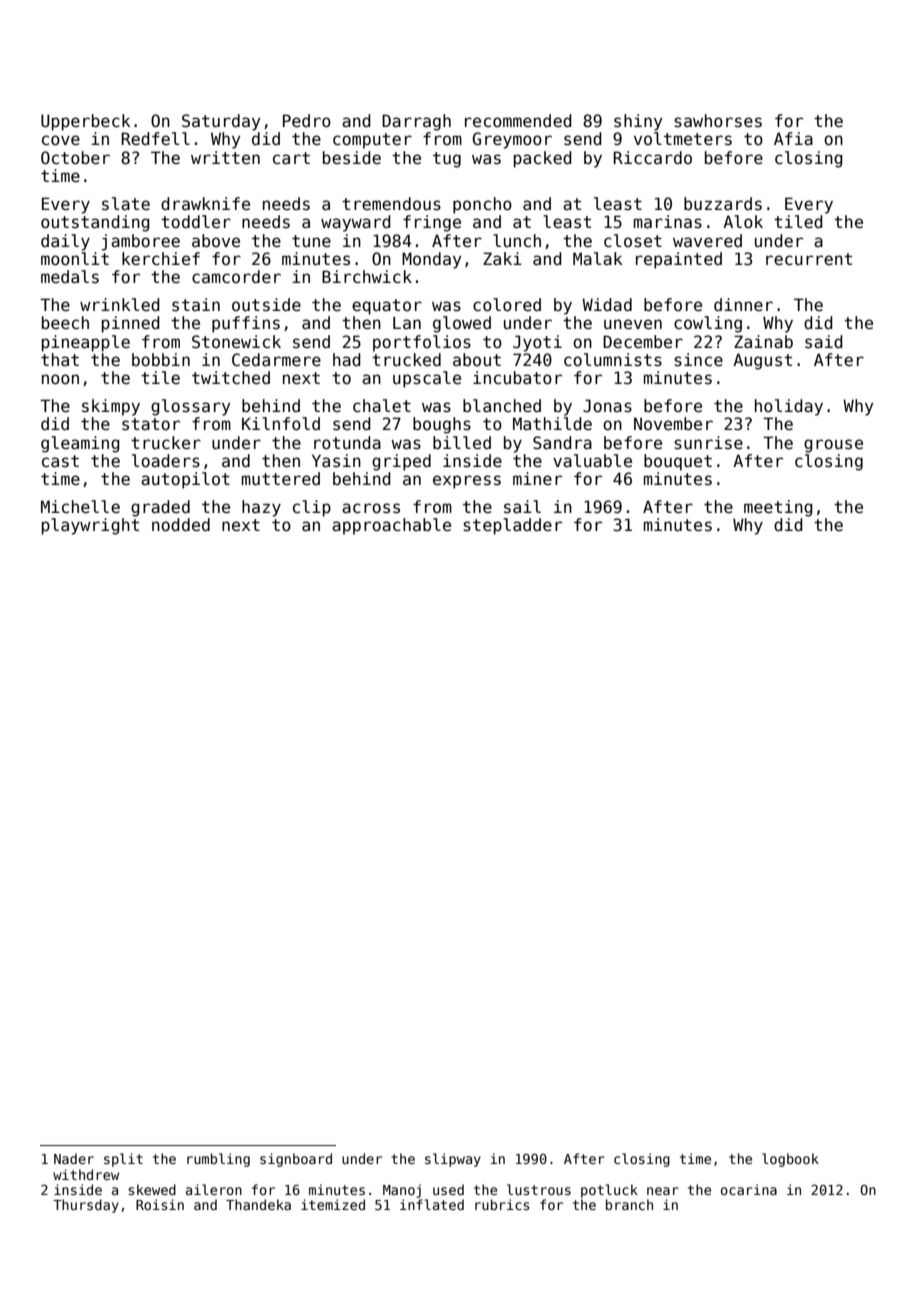  Describe the element at coordinates (743, 305) in the screenshot. I see `dinner` at that location.
